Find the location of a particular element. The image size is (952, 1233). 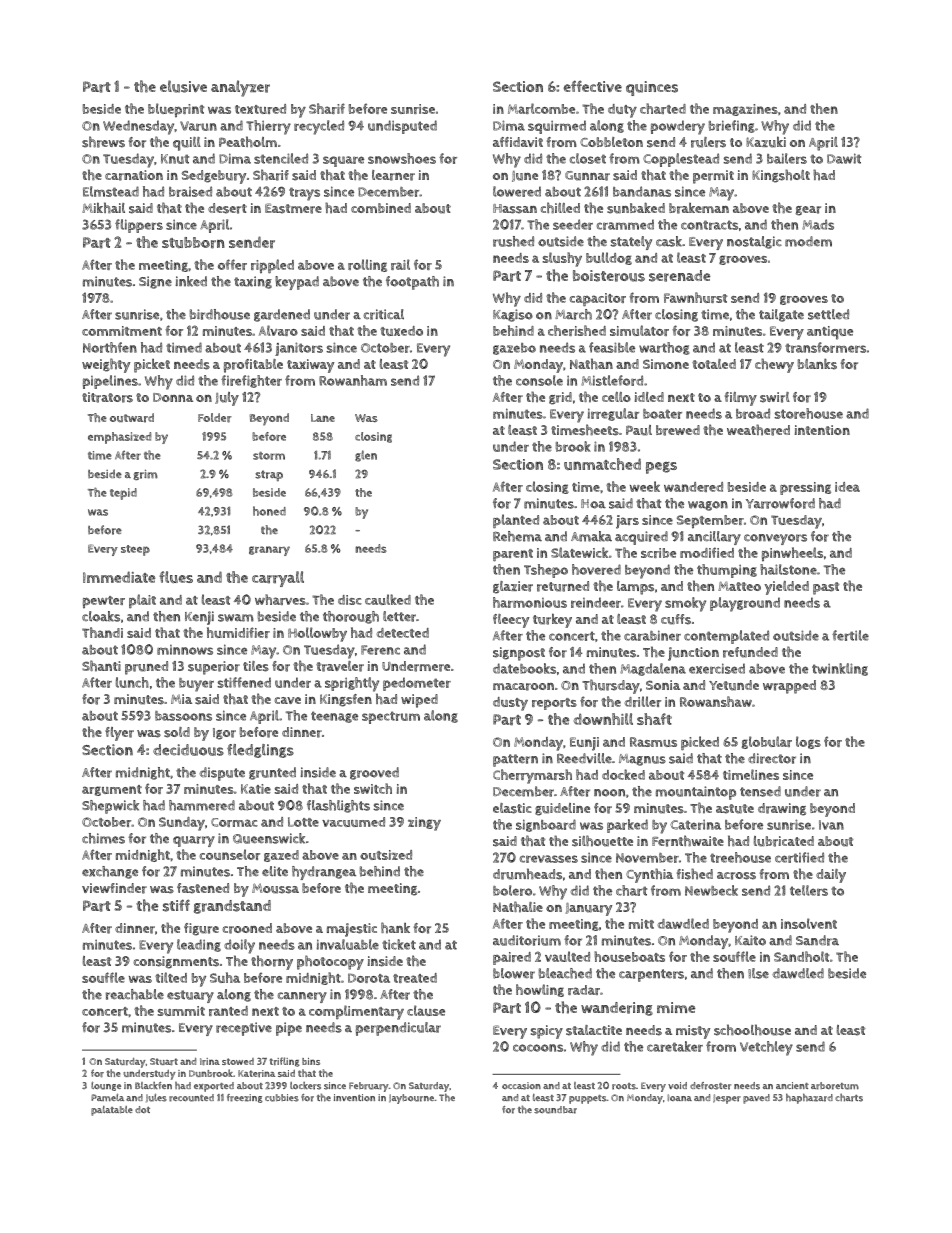

cherished is located at coordinates (577, 330).
